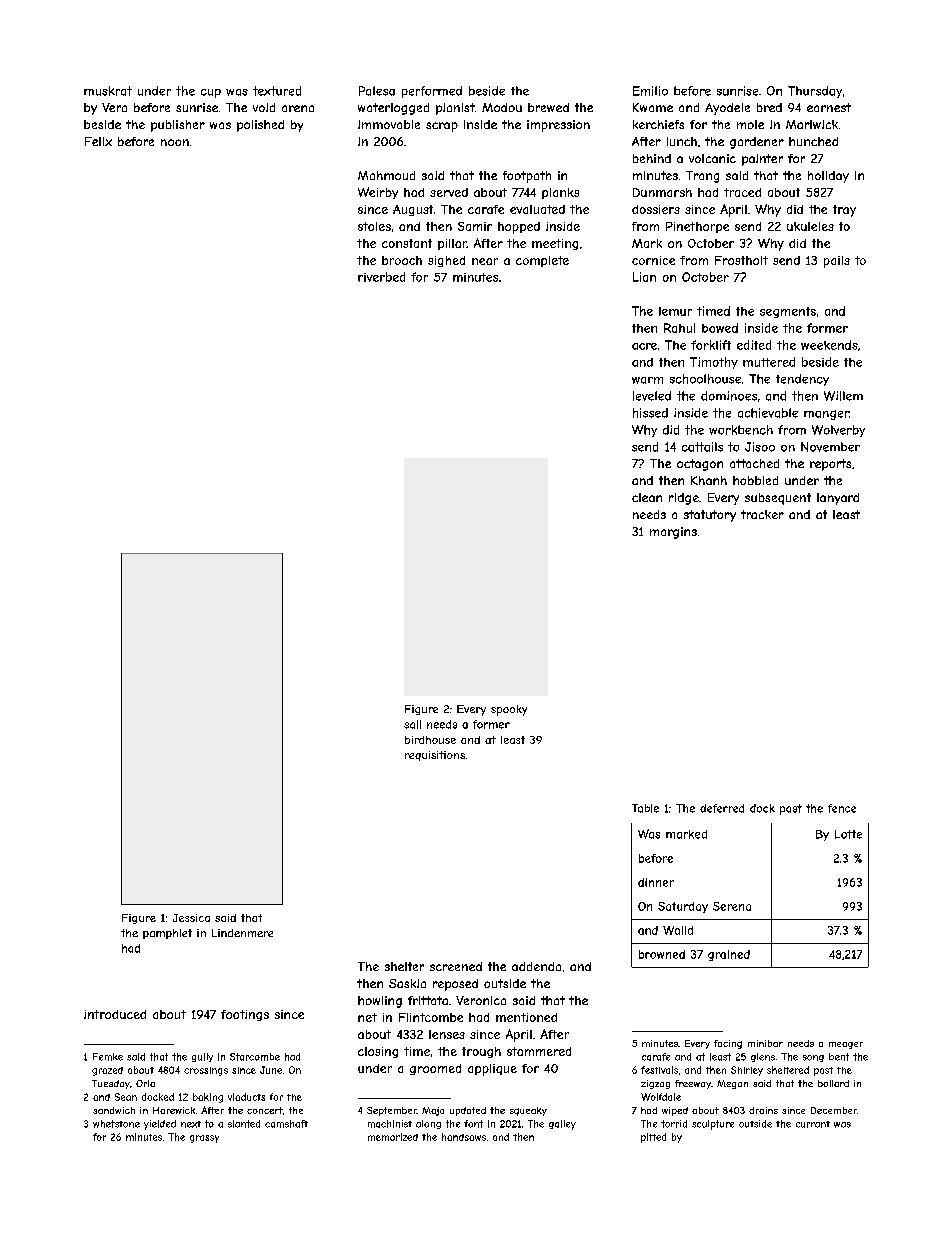 This screenshot has width=952, height=1233. Describe the element at coordinates (722, 808) in the screenshot. I see `deferred` at that location.
